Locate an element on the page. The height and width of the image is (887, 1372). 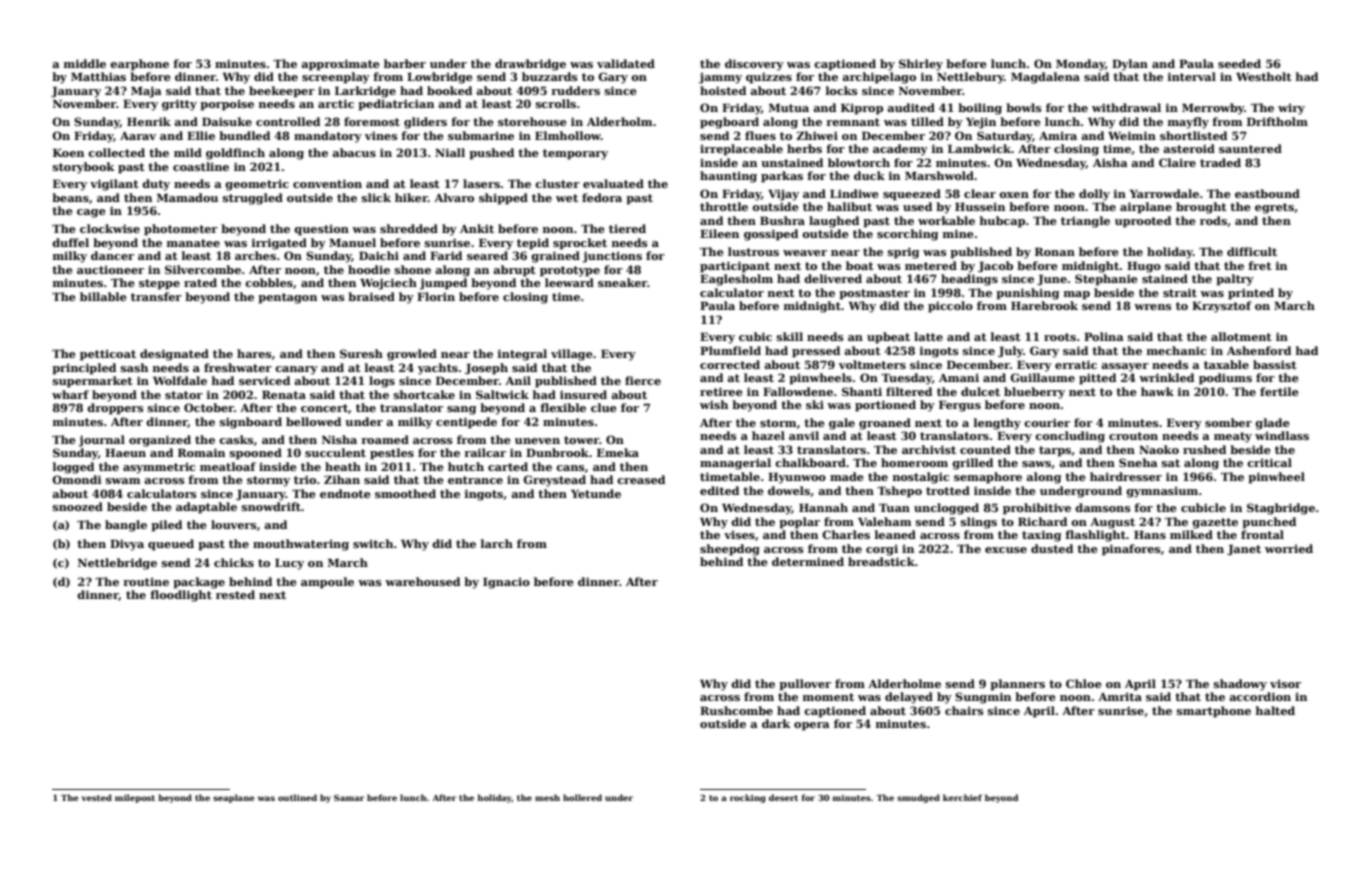
quizzes is located at coordinates (769, 78).
